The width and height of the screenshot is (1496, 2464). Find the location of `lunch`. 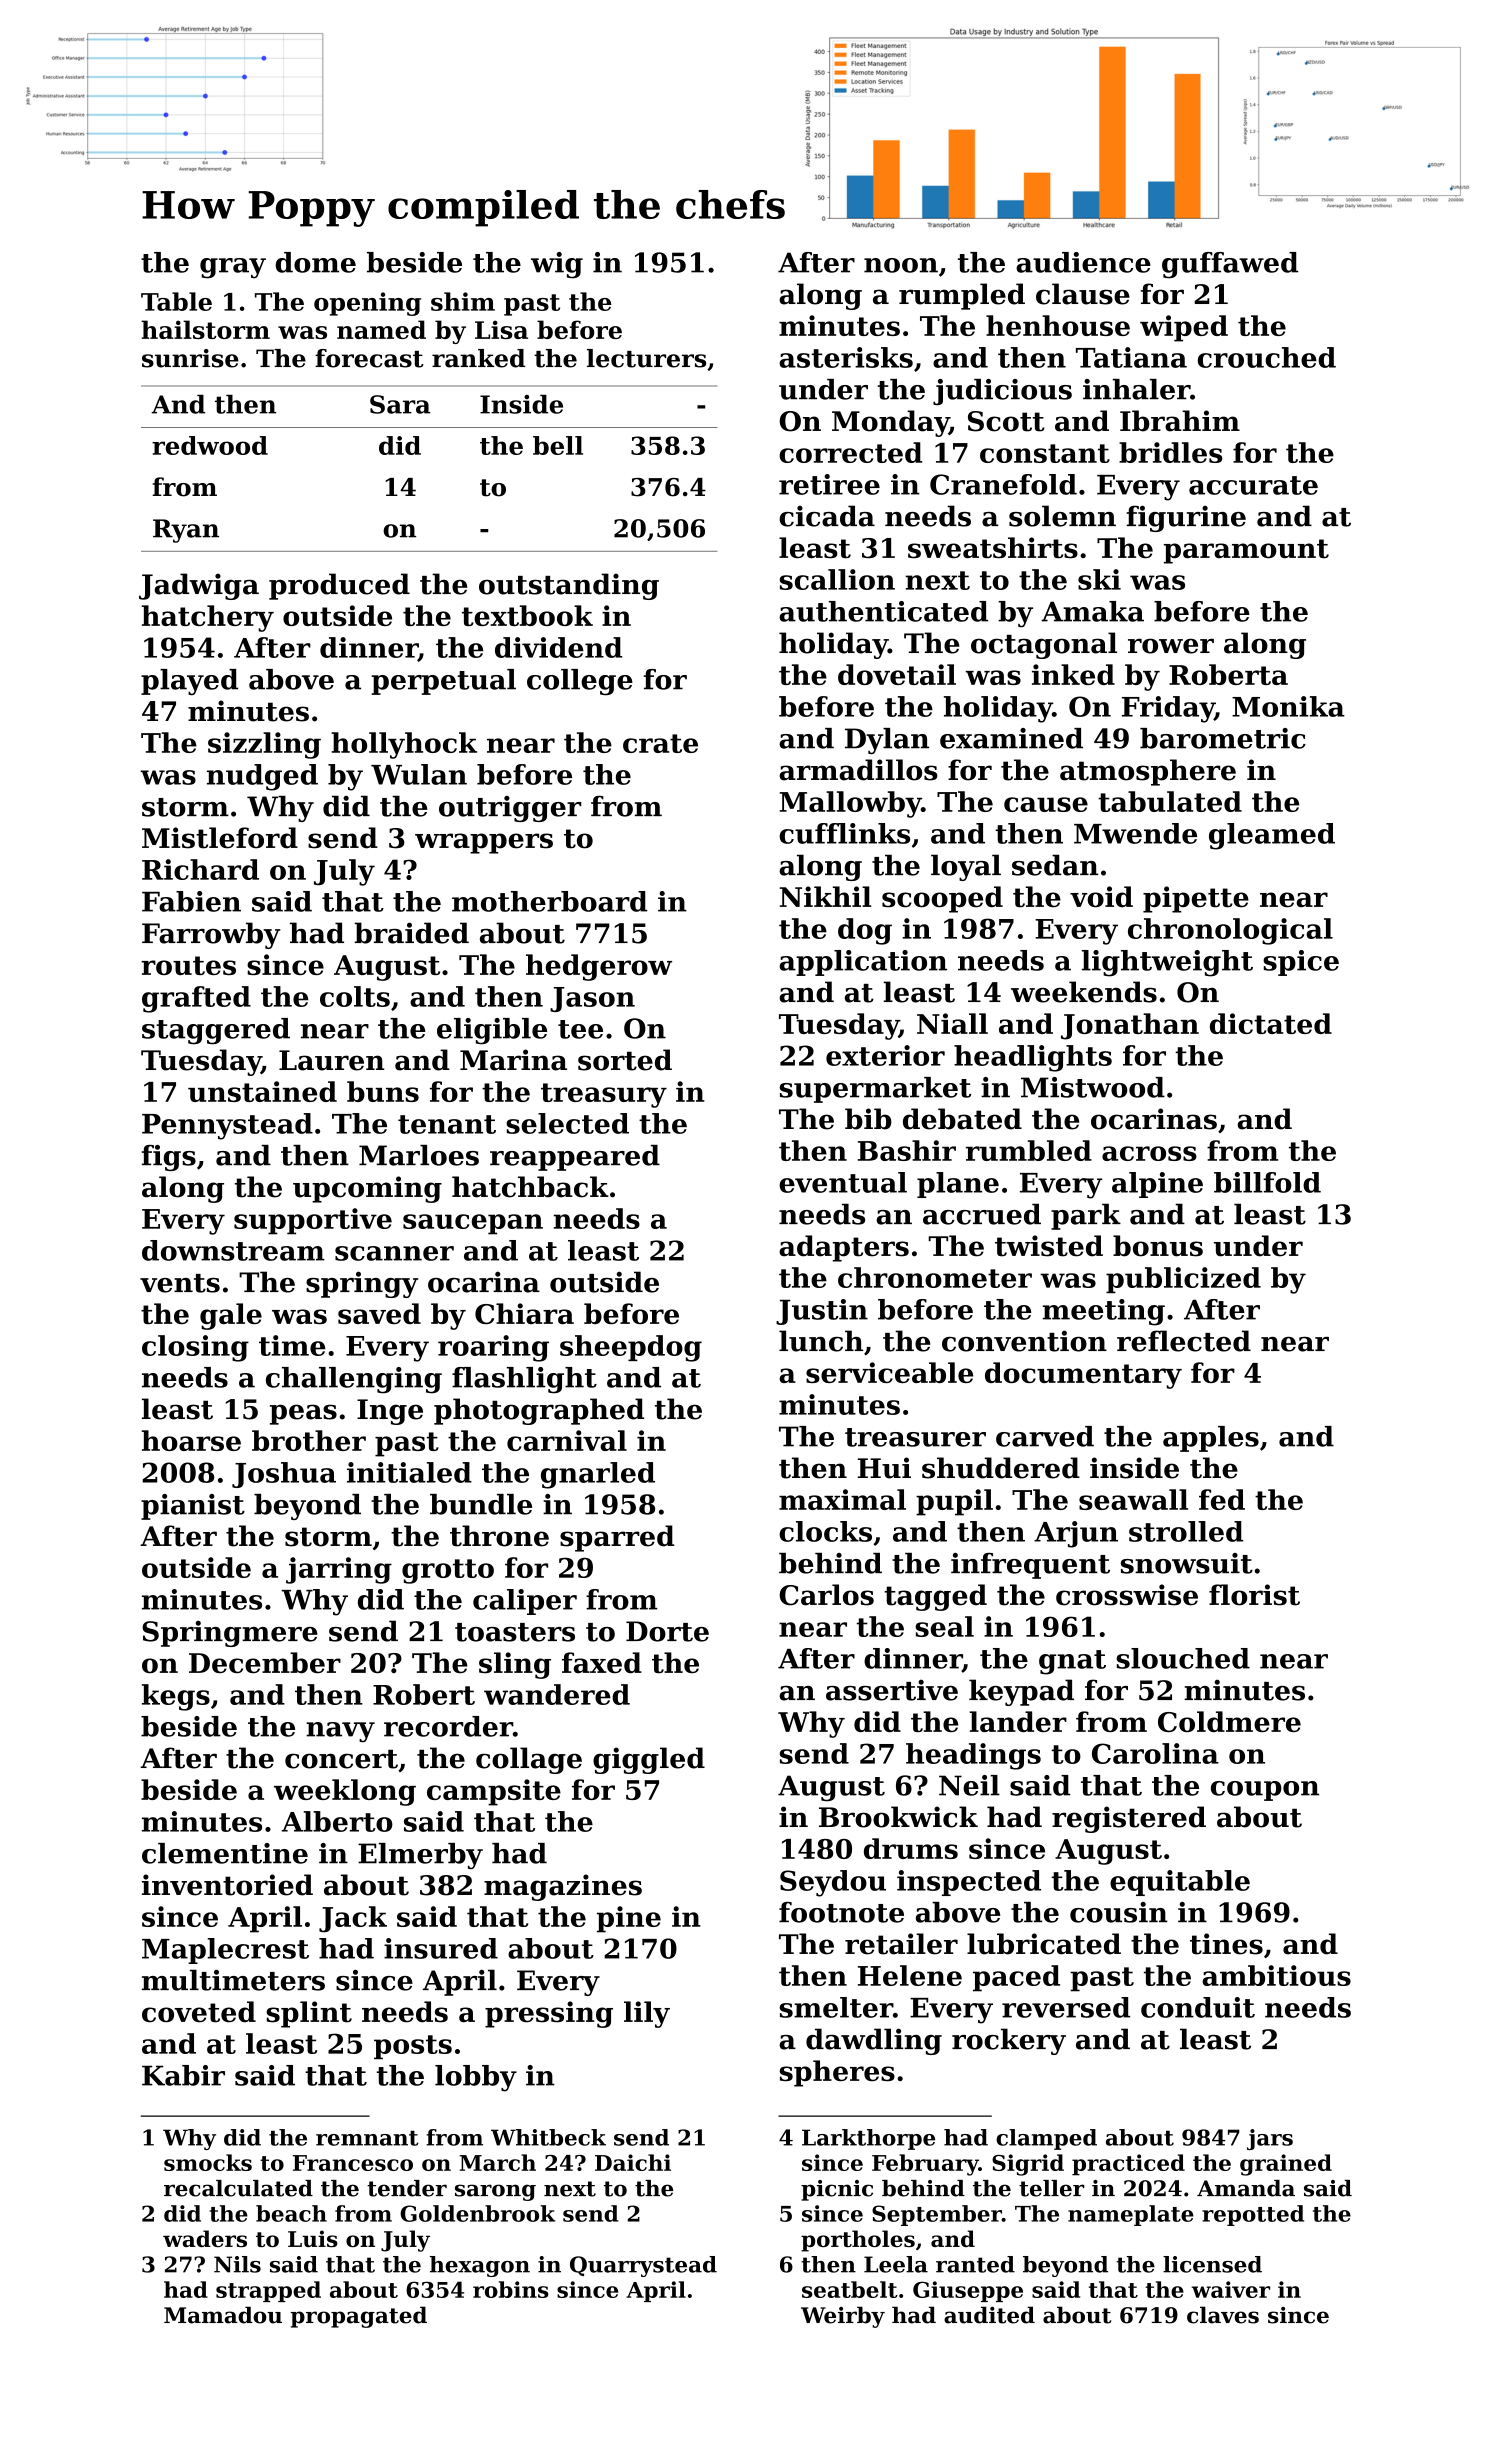

lunch is located at coordinates (821, 1341).
